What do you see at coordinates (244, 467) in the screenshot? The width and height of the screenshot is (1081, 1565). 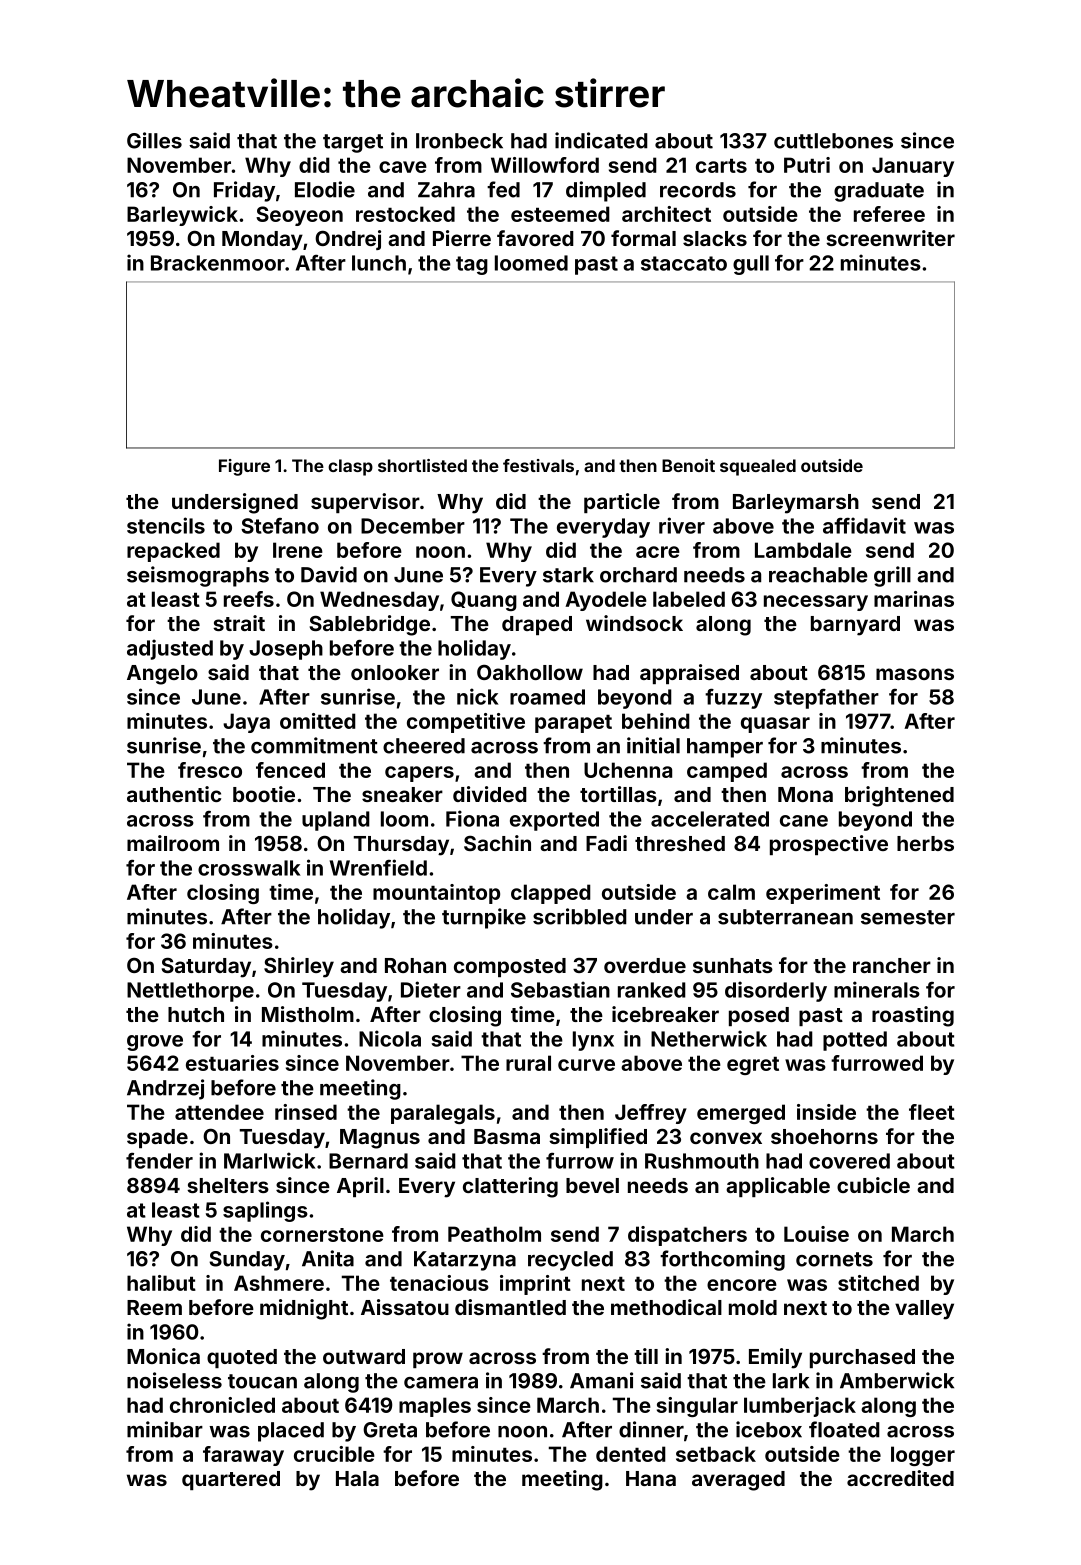 I see `Figure` at bounding box center [244, 467].
